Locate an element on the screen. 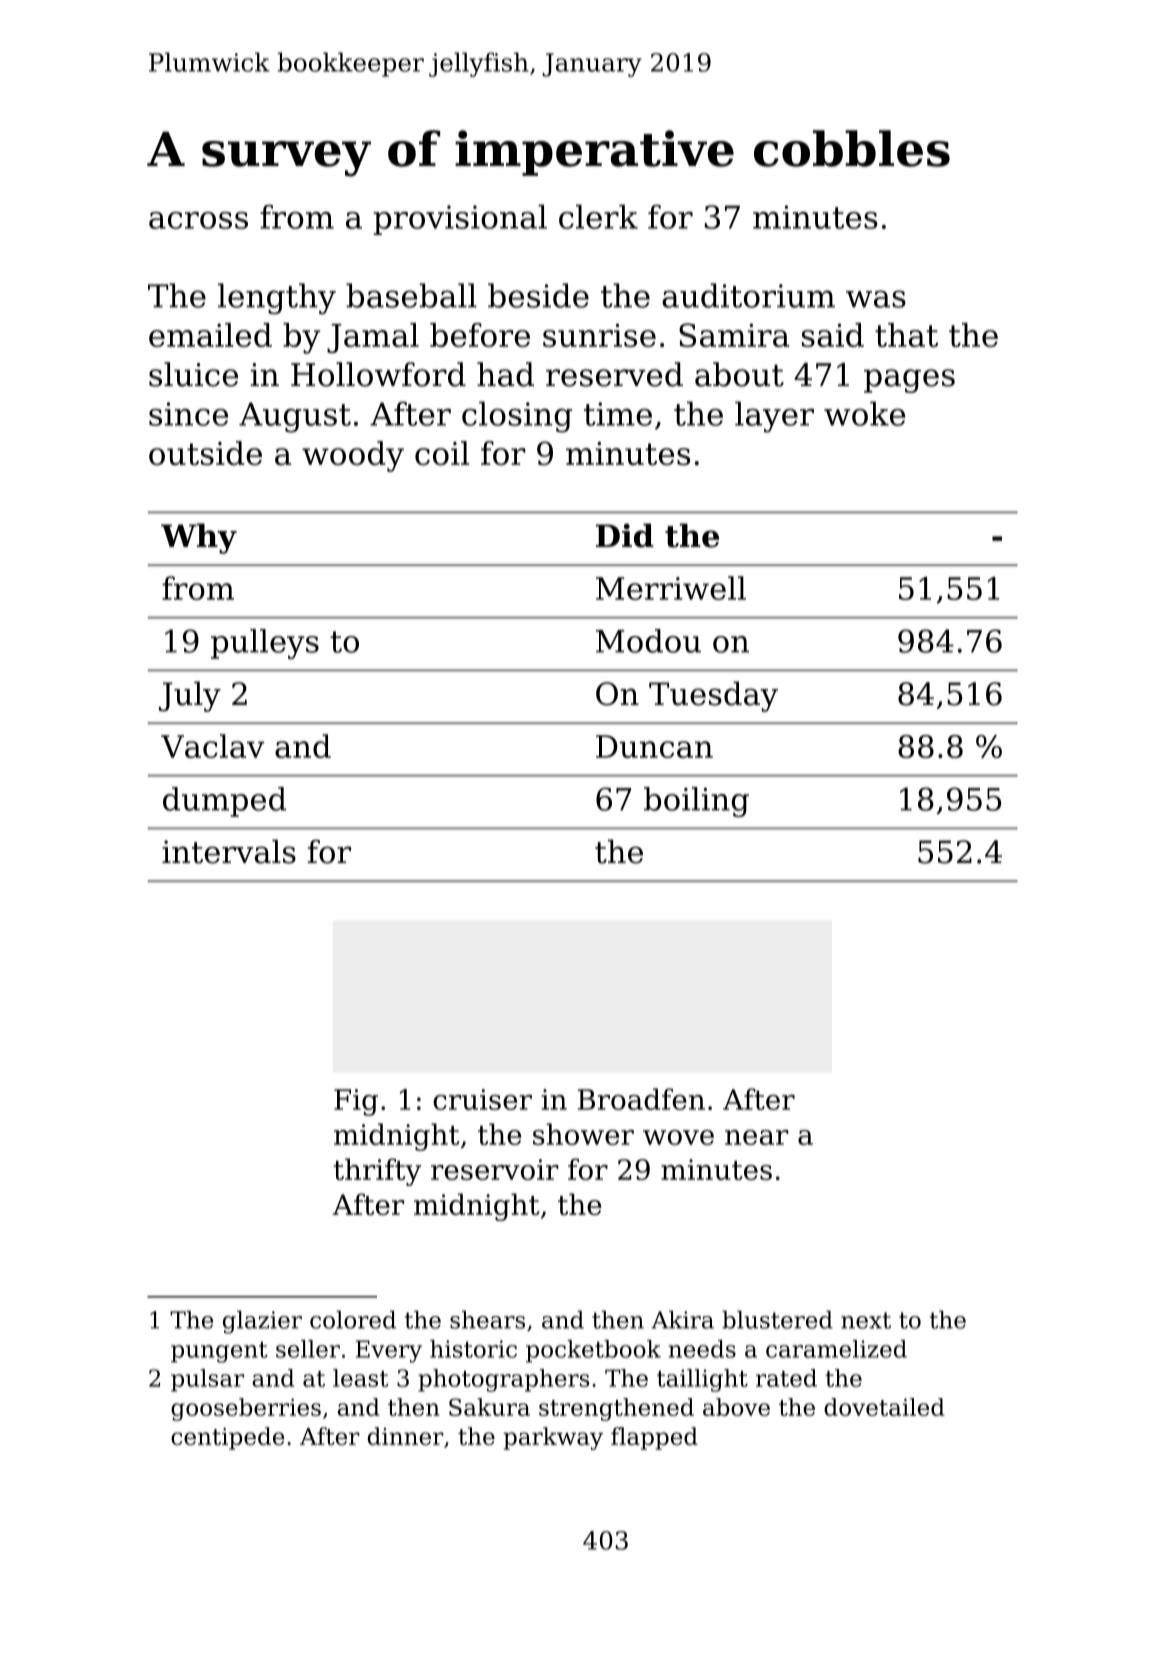  thrifty is located at coordinates (377, 1172).
